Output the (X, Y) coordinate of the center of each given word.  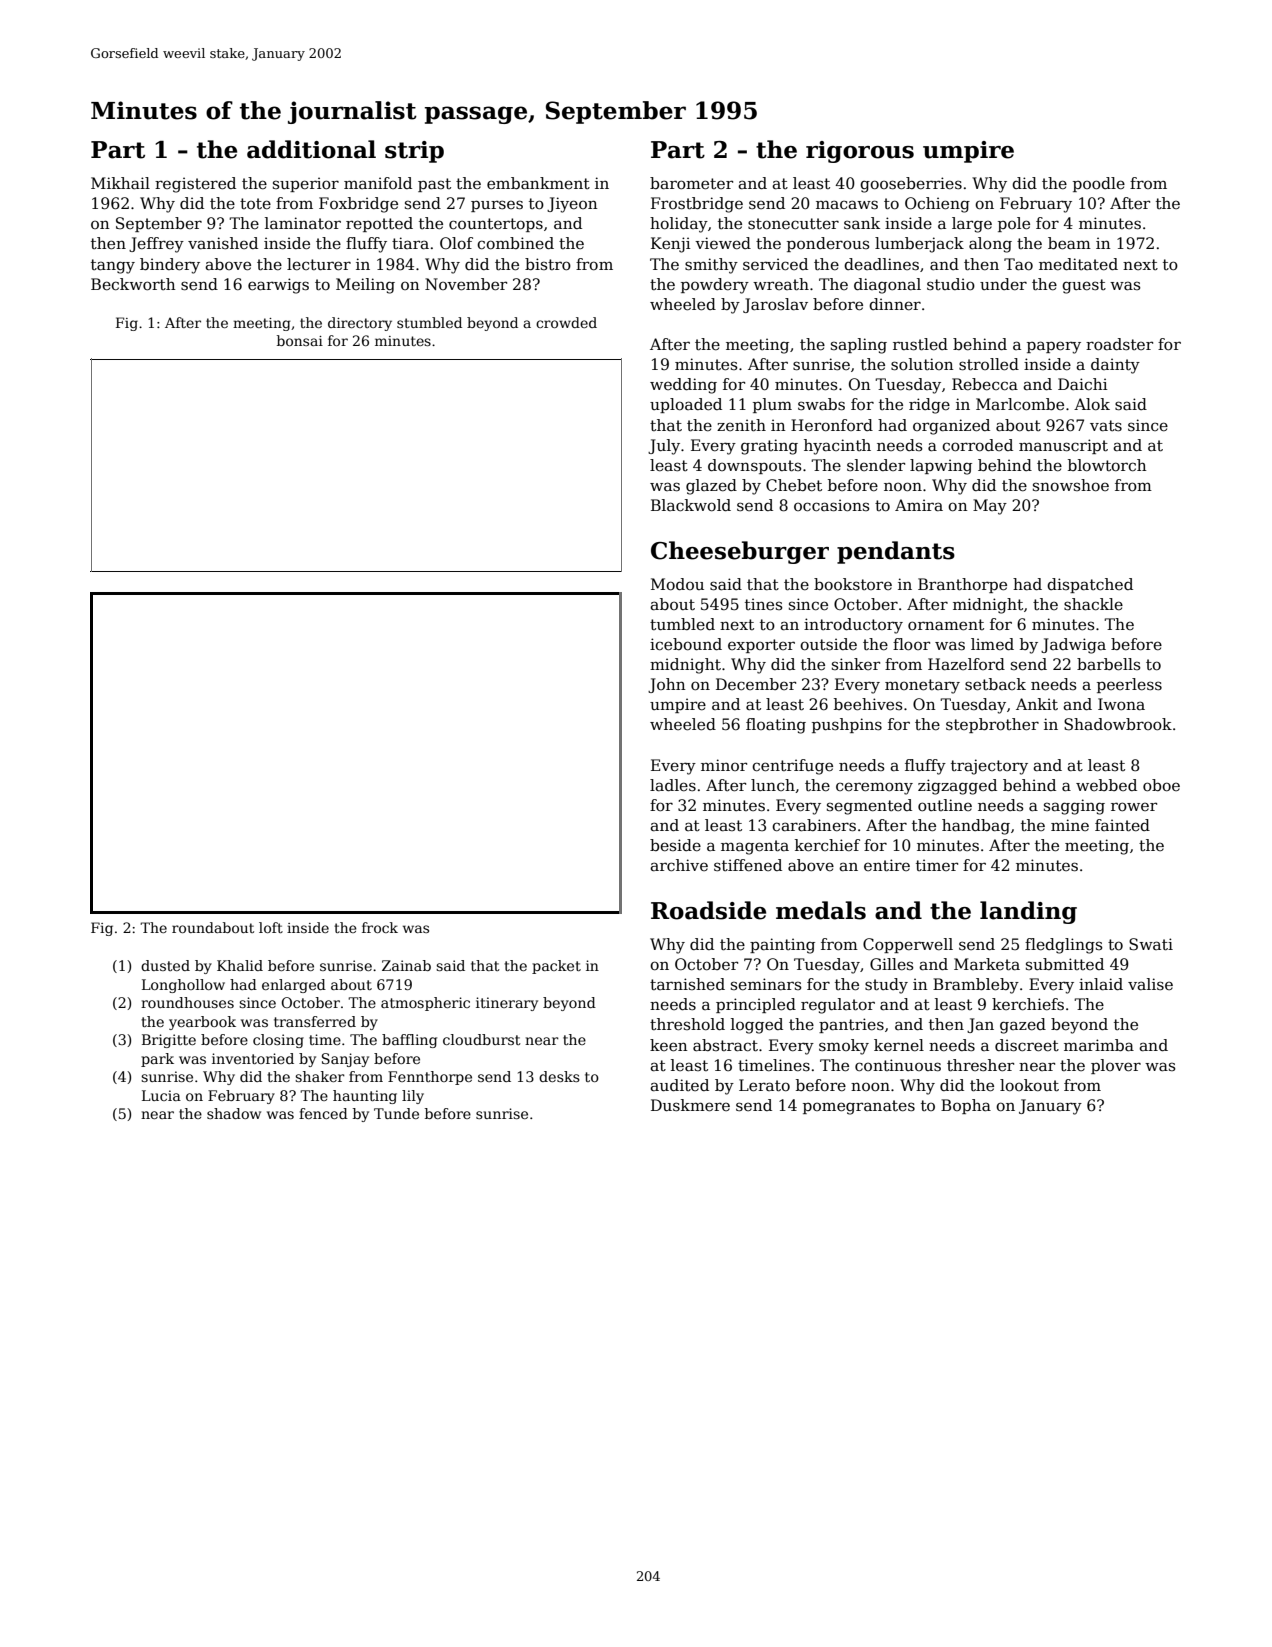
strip (414, 152)
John (666, 685)
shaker (320, 1076)
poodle (1099, 184)
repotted (379, 224)
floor (911, 644)
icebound (686, 644)
